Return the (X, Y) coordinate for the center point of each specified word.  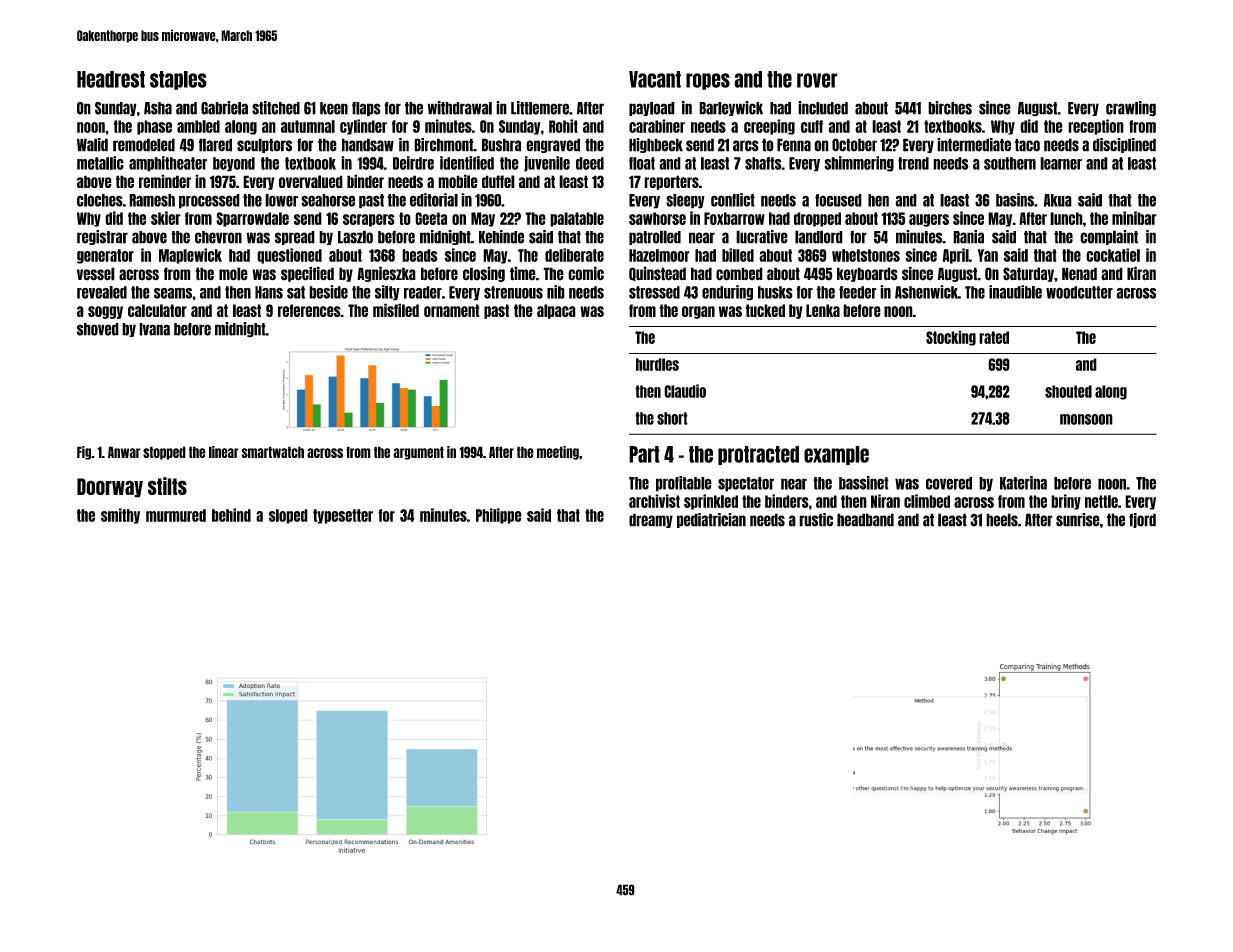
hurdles (657, 364)
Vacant (655, 79)
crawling (1131, 109)
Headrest (111, 79)
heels (1002, 520)
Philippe (499, 516)
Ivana (154, 329)
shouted (1068, 391)
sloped (288, 516)
